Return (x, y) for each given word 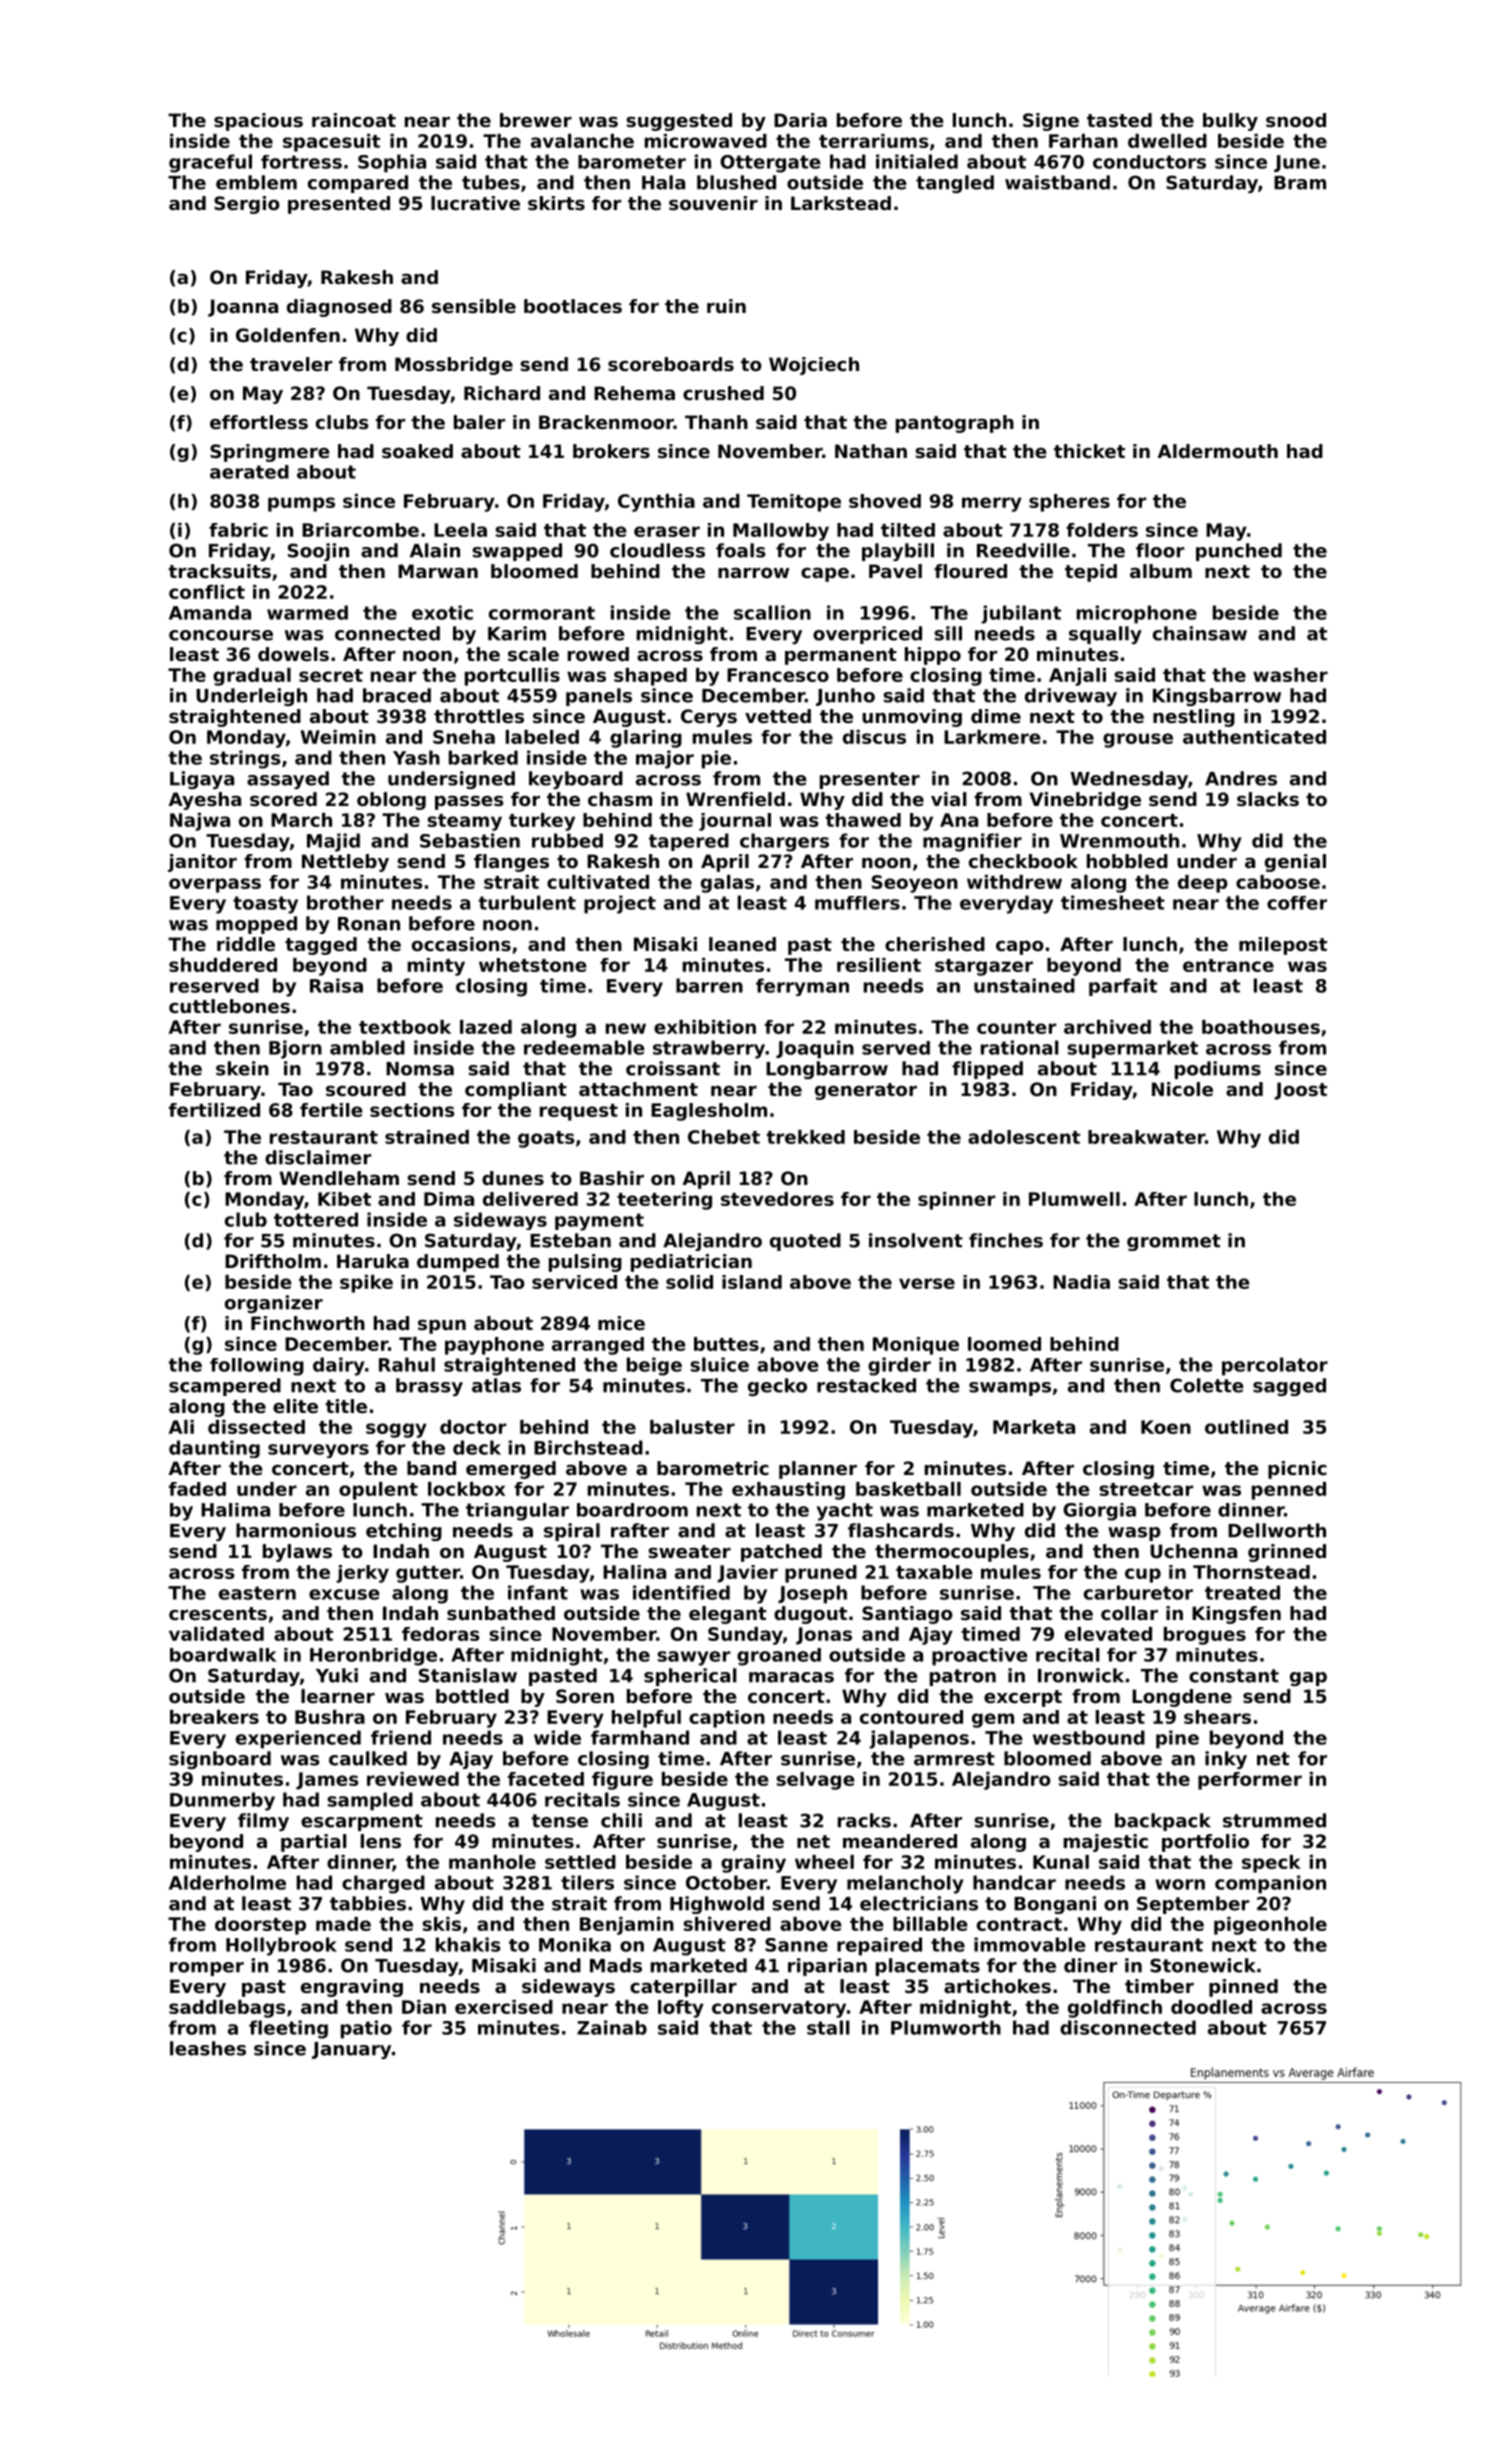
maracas (791, 1677)
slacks (1268, 799)
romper (207, 1969)
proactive (980, 1657)
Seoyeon (915, 884)
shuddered (223, 965)
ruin (726, 306)
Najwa (200, 822)
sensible (474, 306)
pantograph (955, 424)
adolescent (1024, 1137)
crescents (218, 1613)
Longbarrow (827, 1070)
